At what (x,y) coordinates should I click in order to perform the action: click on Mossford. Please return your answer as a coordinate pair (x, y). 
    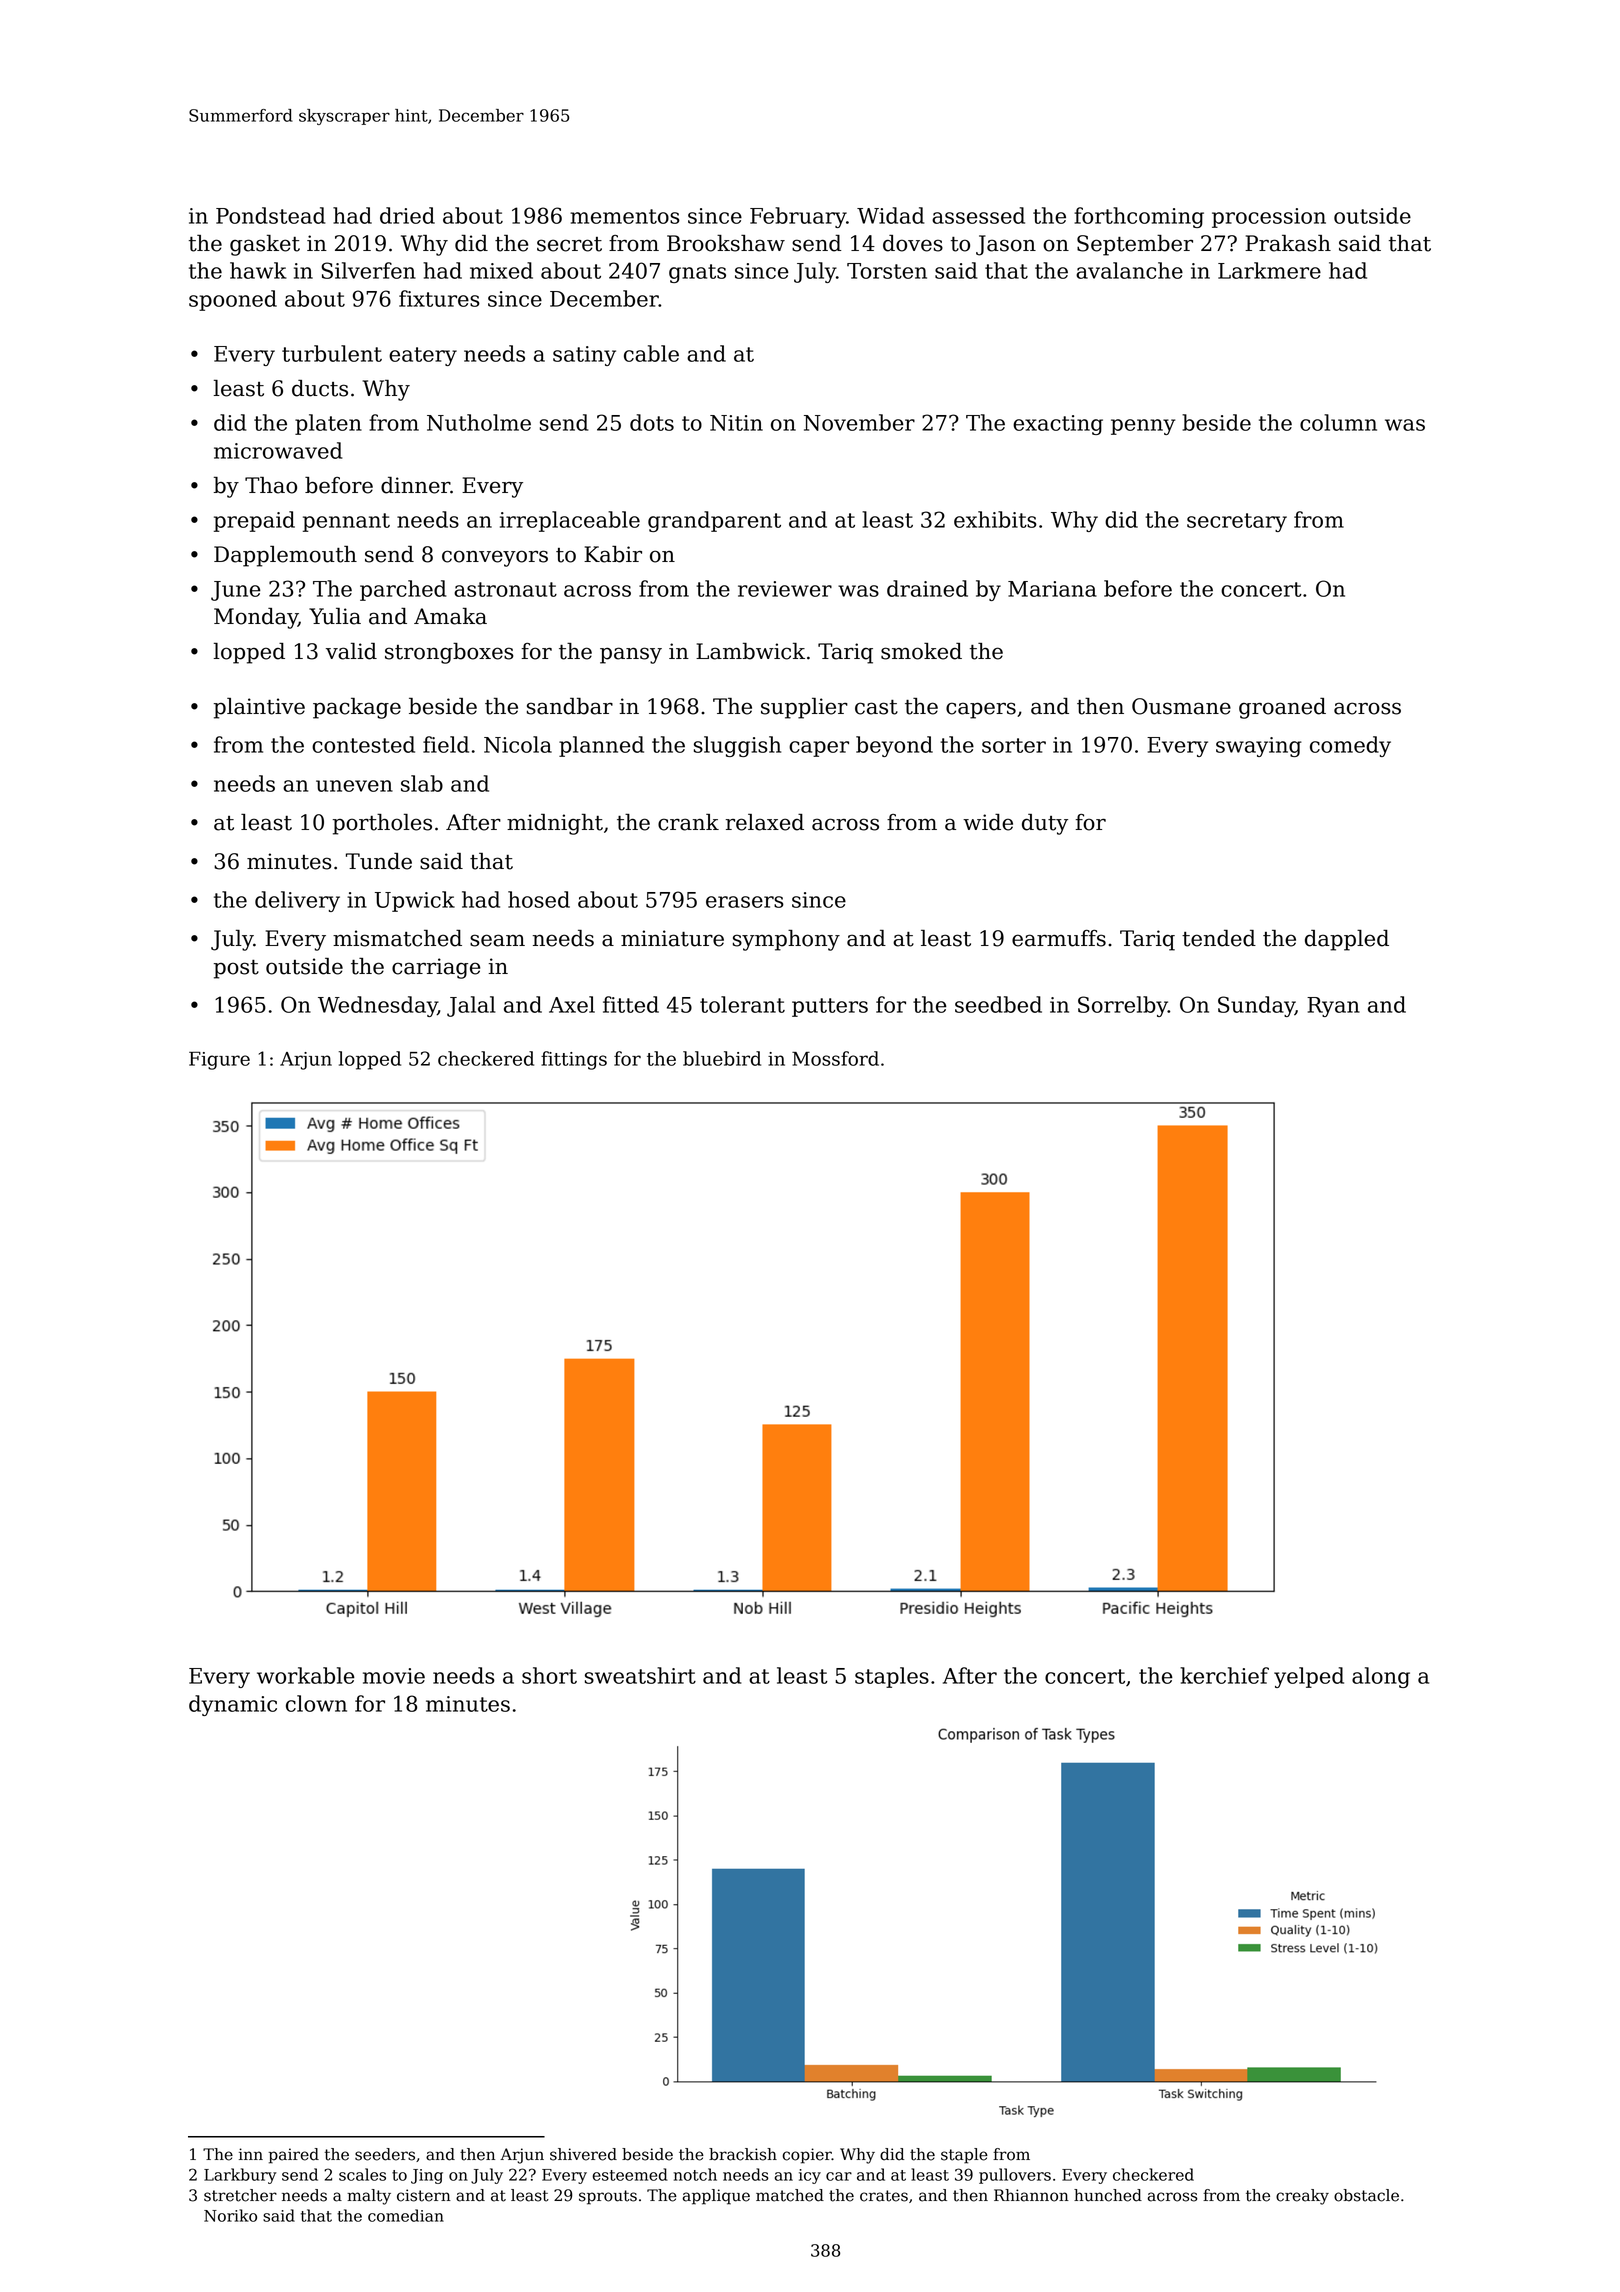
    Looking at the image, I should click on (835, 1058).
